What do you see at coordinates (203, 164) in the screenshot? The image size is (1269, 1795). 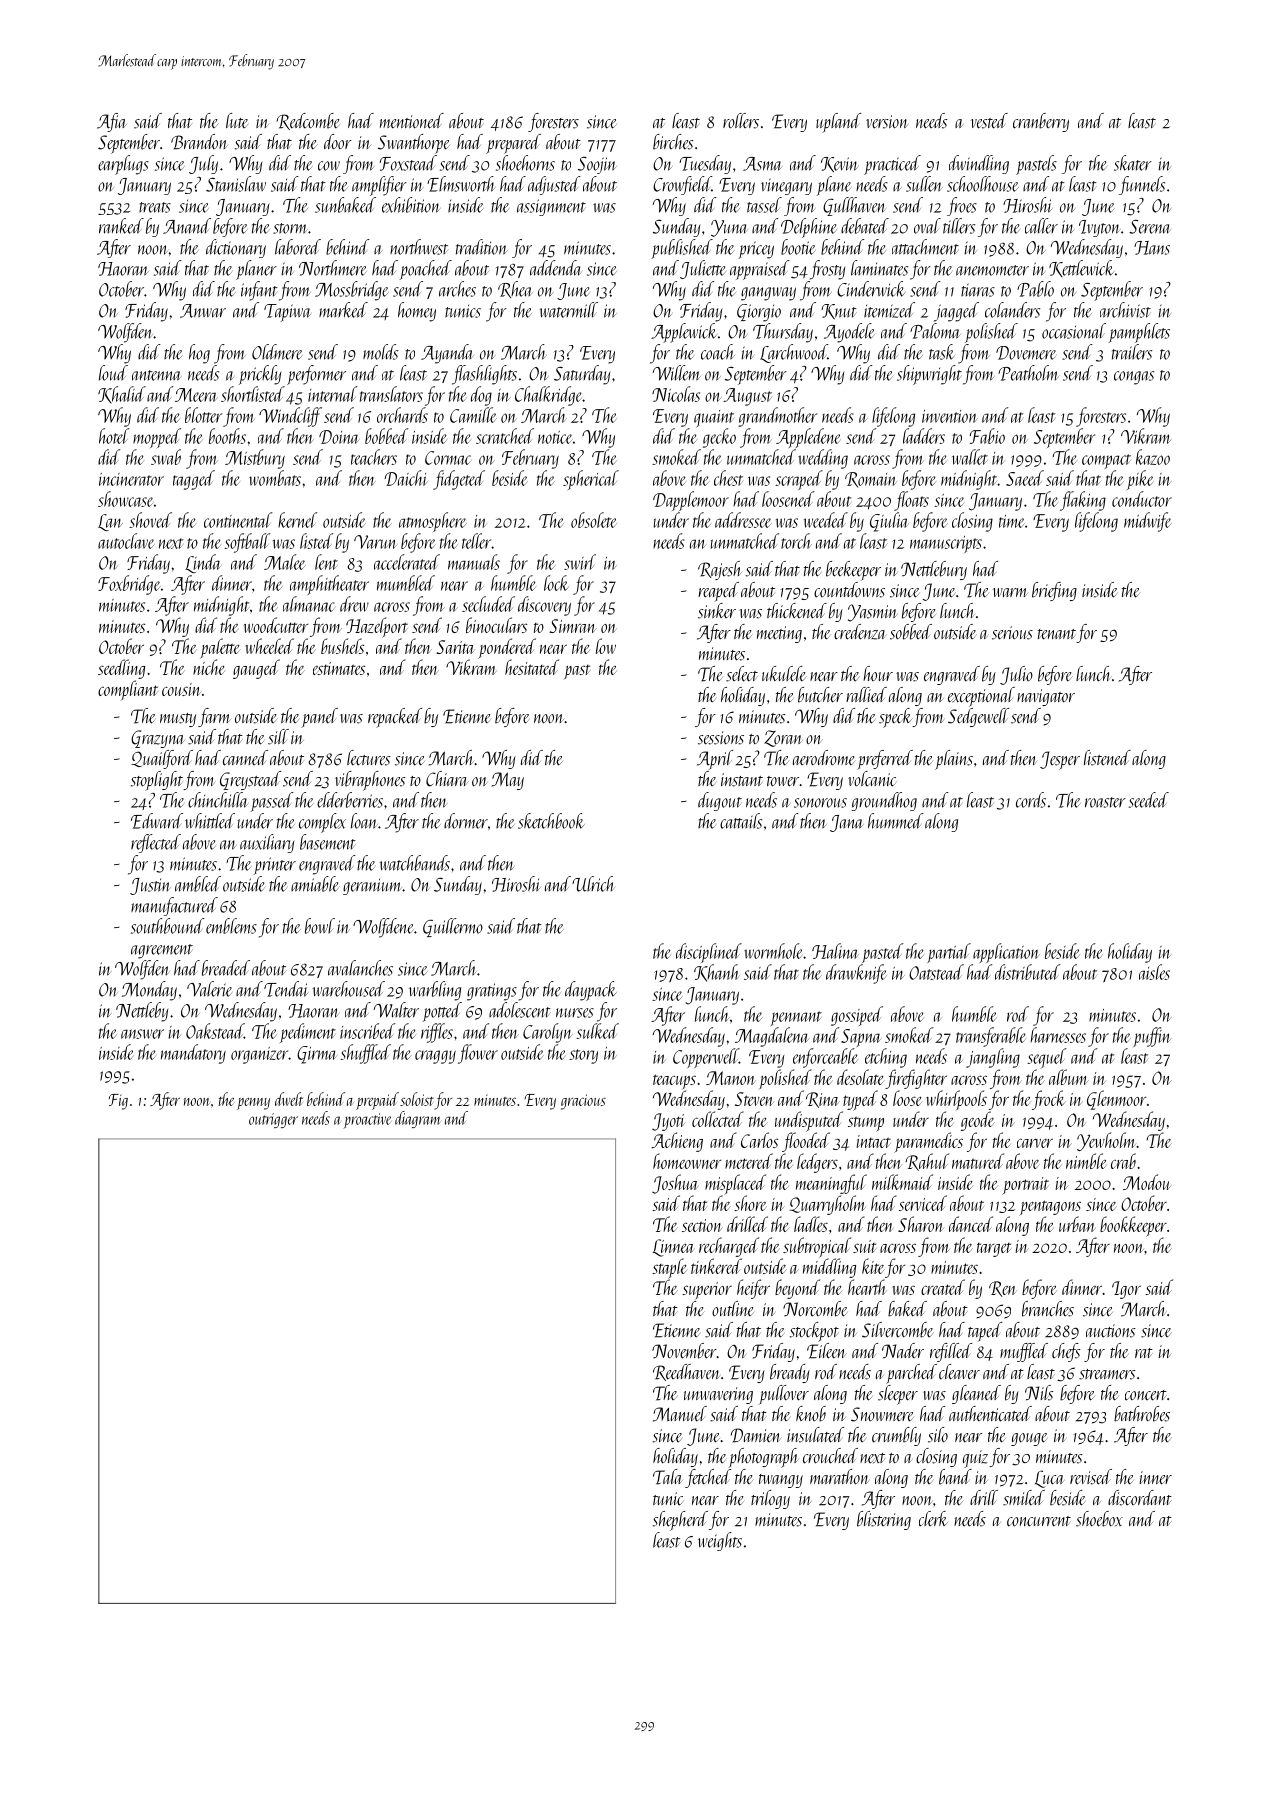 I see `July` at bounding box center [203, 164].
